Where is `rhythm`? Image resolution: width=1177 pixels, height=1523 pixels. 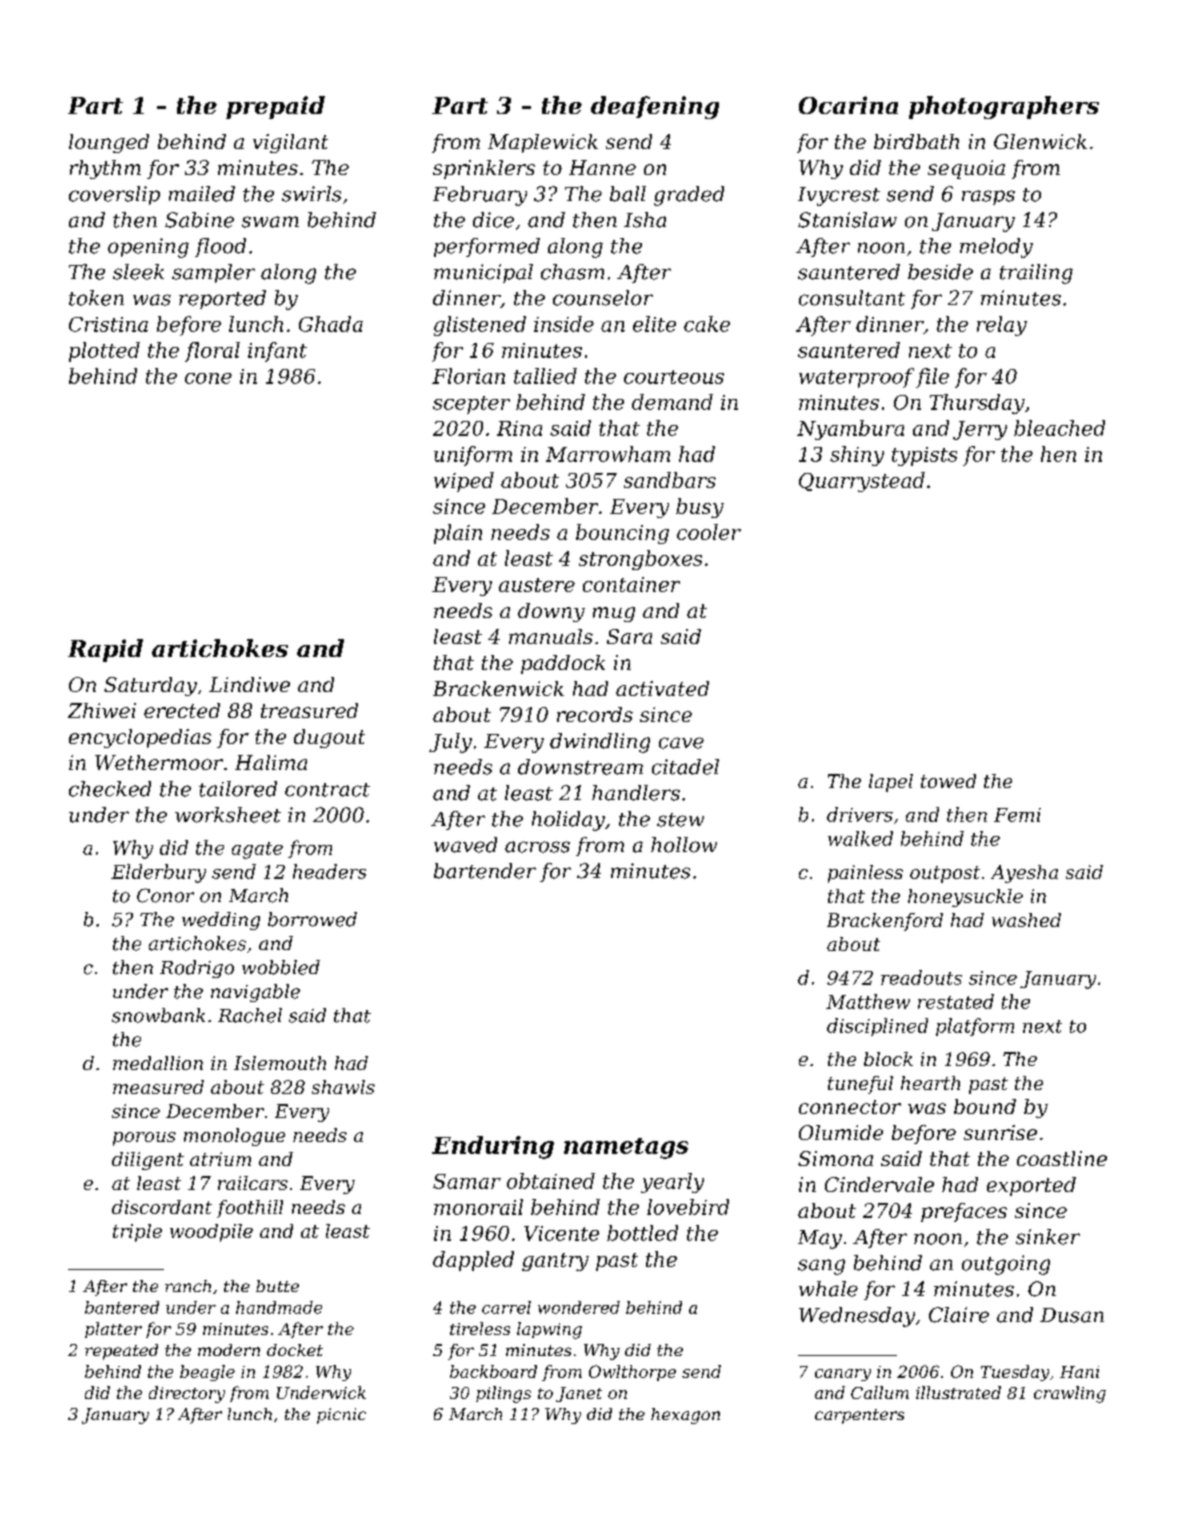 rhythm is located at coordinates (105, 169).
